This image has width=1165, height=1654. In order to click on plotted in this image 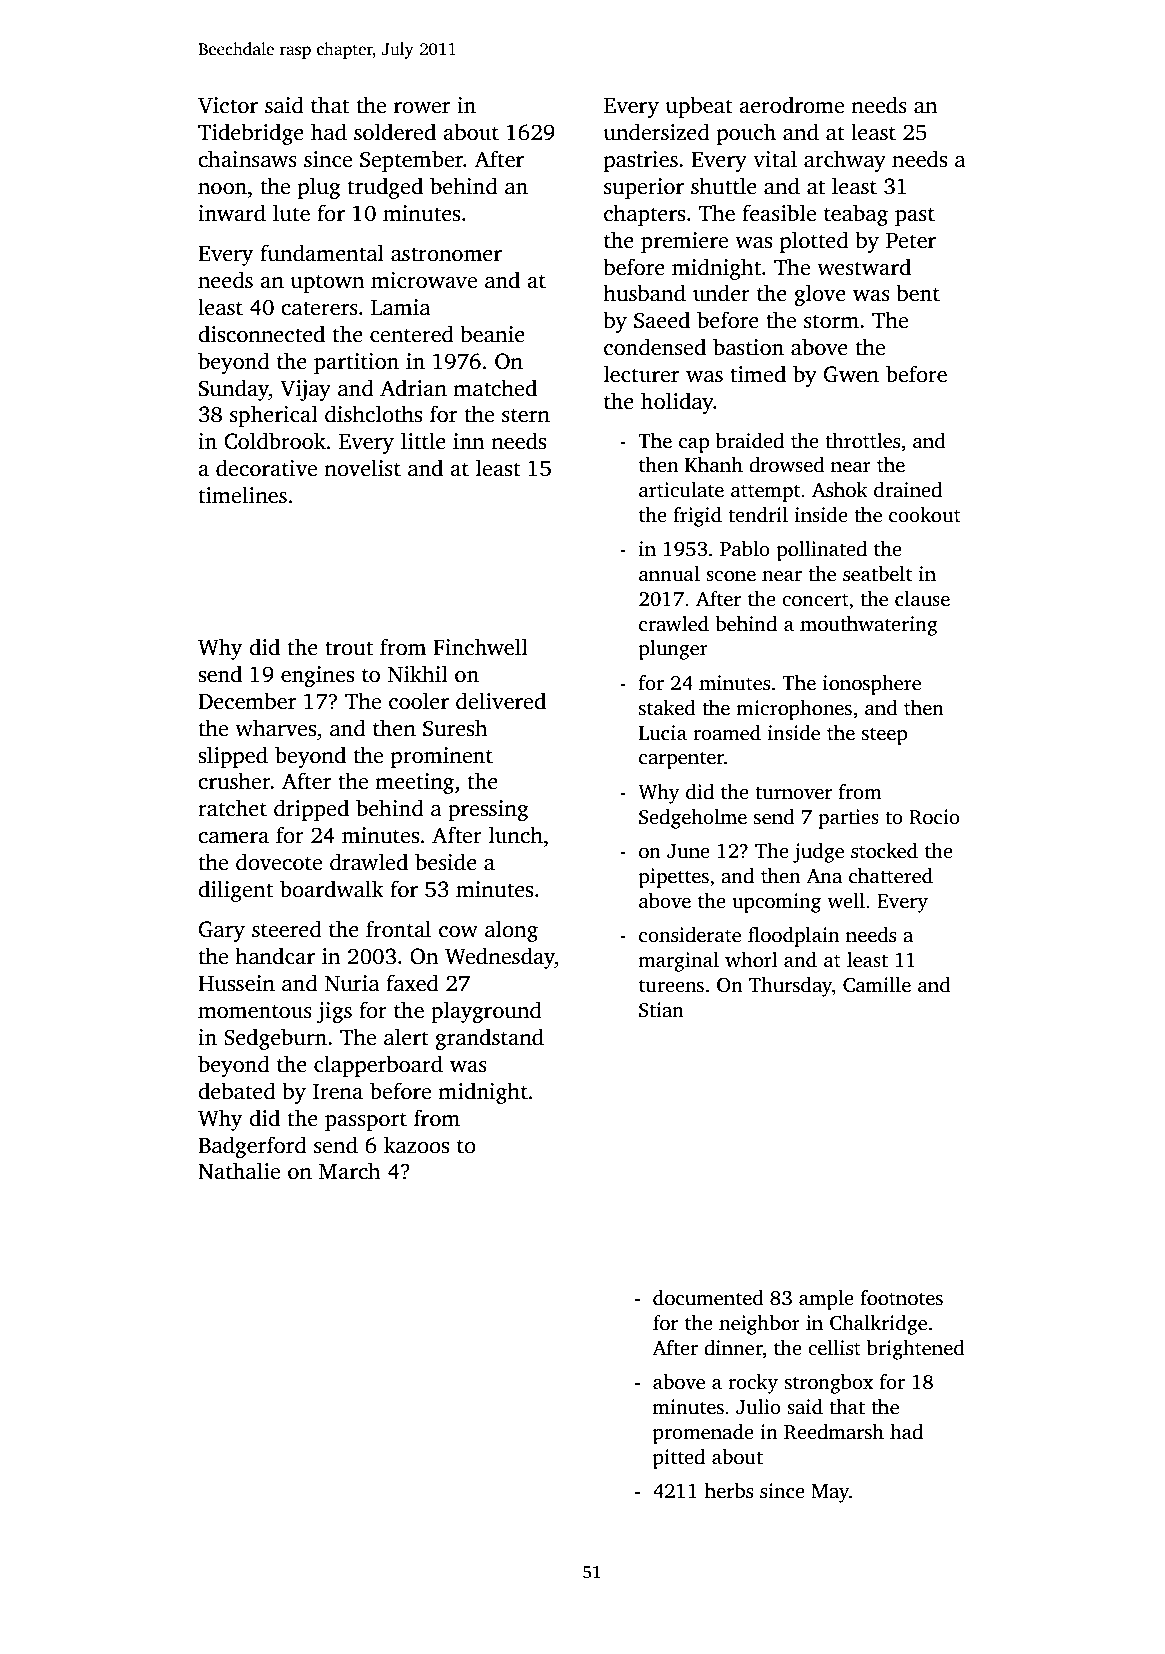, I will do `click(814, 242)`.
